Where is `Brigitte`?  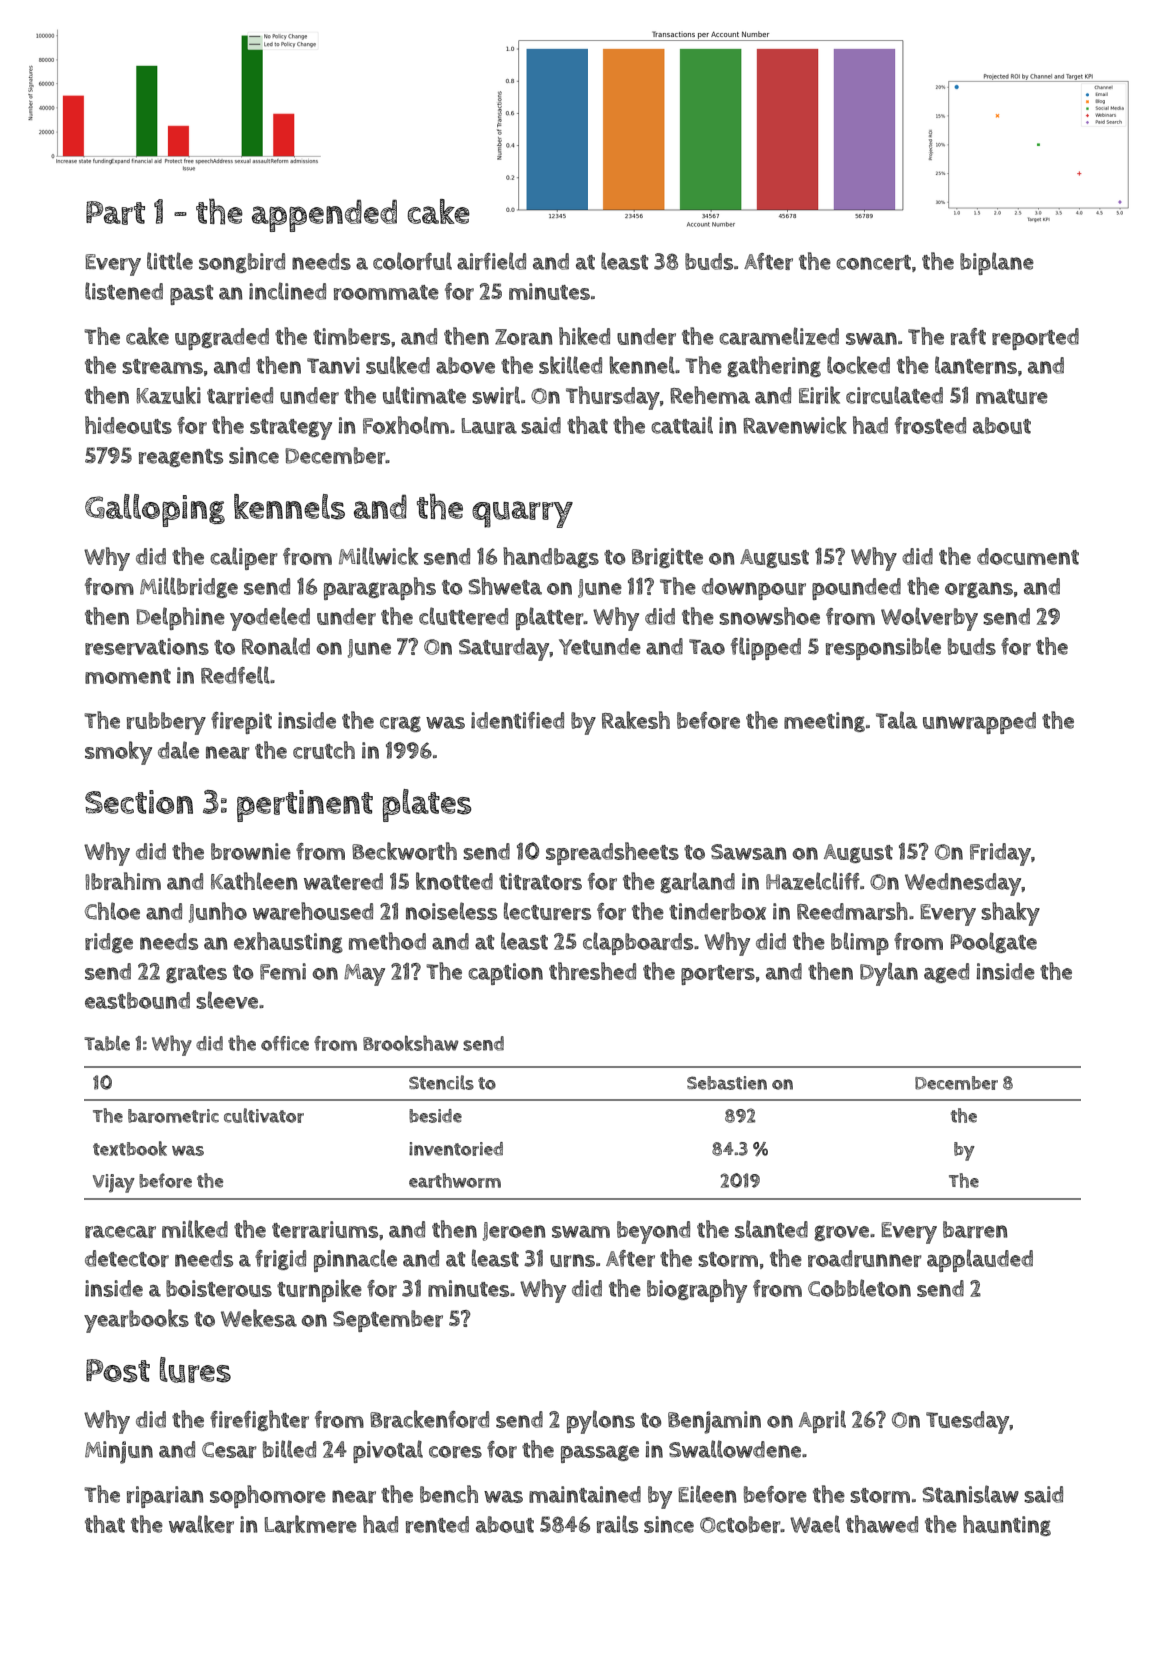 Brigitte is located at coordinates (667, 558).
